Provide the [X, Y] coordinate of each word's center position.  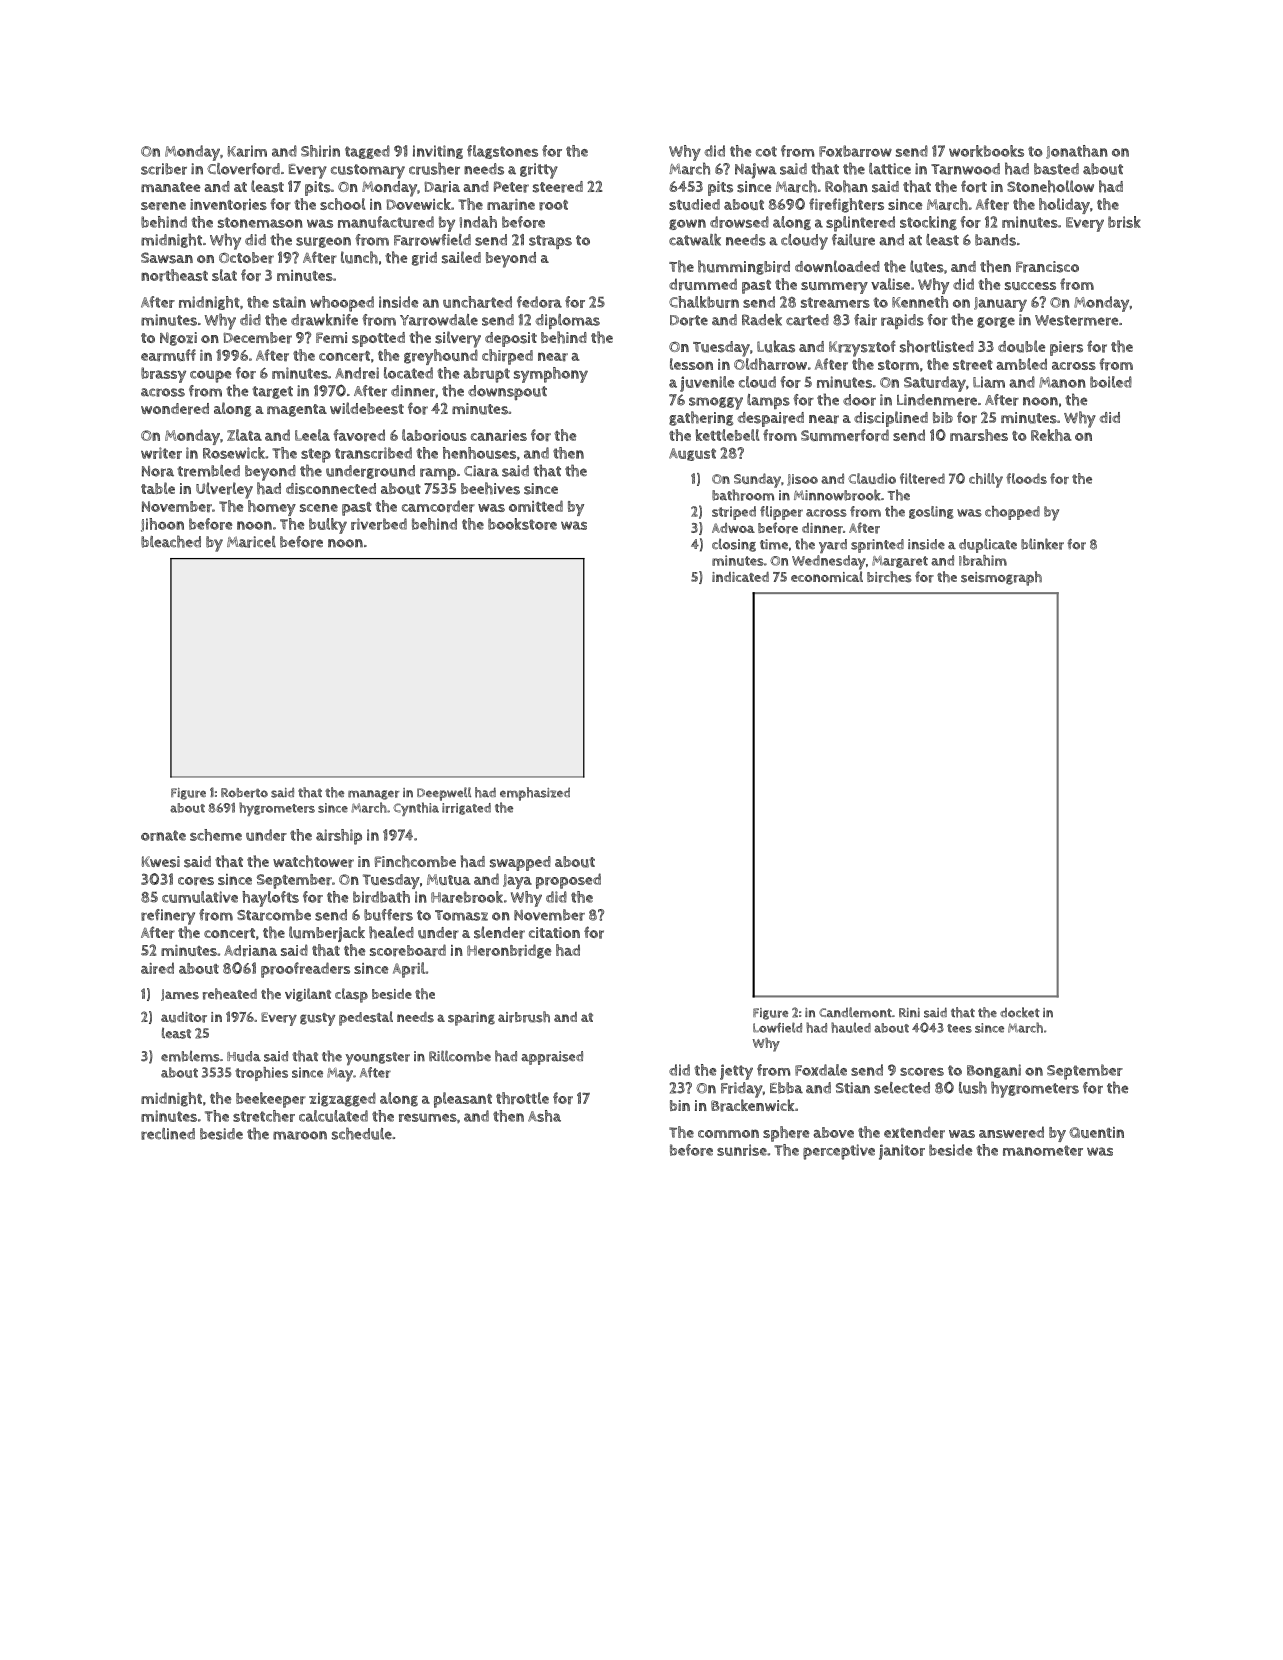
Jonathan [1077, 152]
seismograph [1001, 578]
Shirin [320, 151]
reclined [168, 1134]
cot [766, 151]
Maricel [251, 542]
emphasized [535, 794]
